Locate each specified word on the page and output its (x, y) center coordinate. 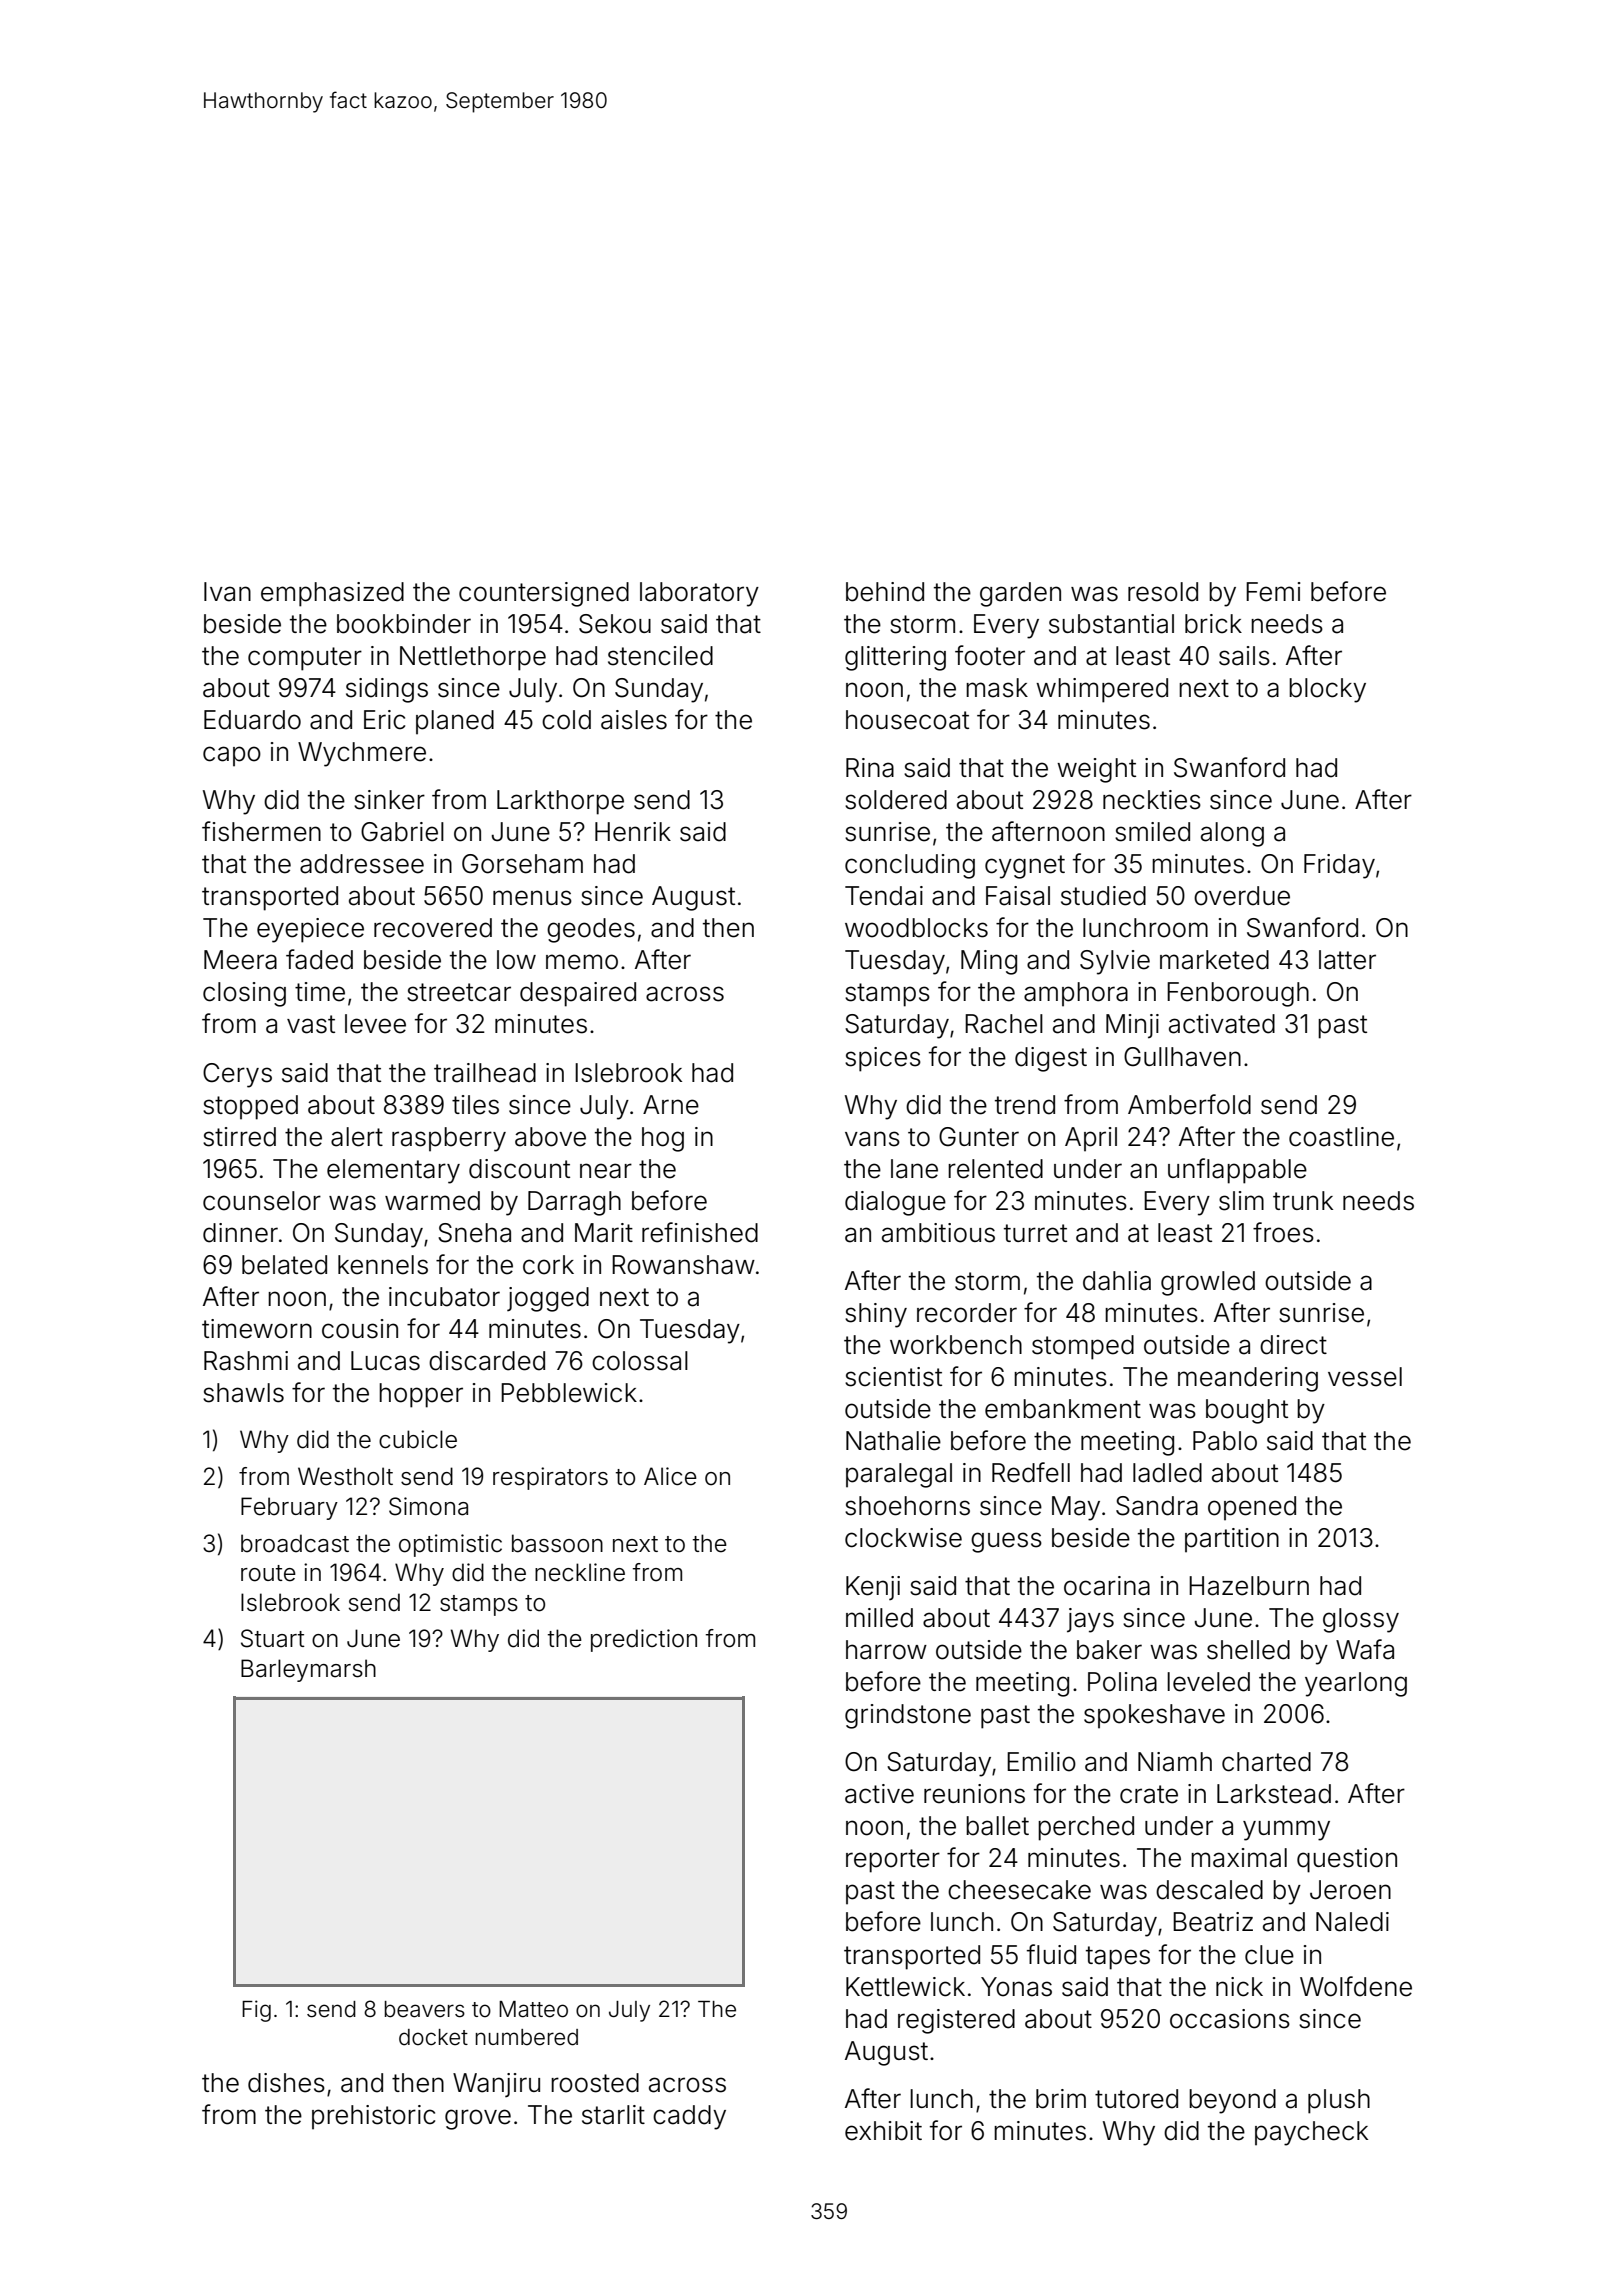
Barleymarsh (308, 1670)
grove (478, 2119)
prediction (644, 1640)
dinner (240, 1233)
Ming (989, 962)
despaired (578, 994)
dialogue (895, 1203)
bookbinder (404, 624)
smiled (1152, 832)
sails (1244, 656)
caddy (689, 2117)
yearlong (1356, 1684)
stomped (1083, 1347)
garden (1020, 594)
